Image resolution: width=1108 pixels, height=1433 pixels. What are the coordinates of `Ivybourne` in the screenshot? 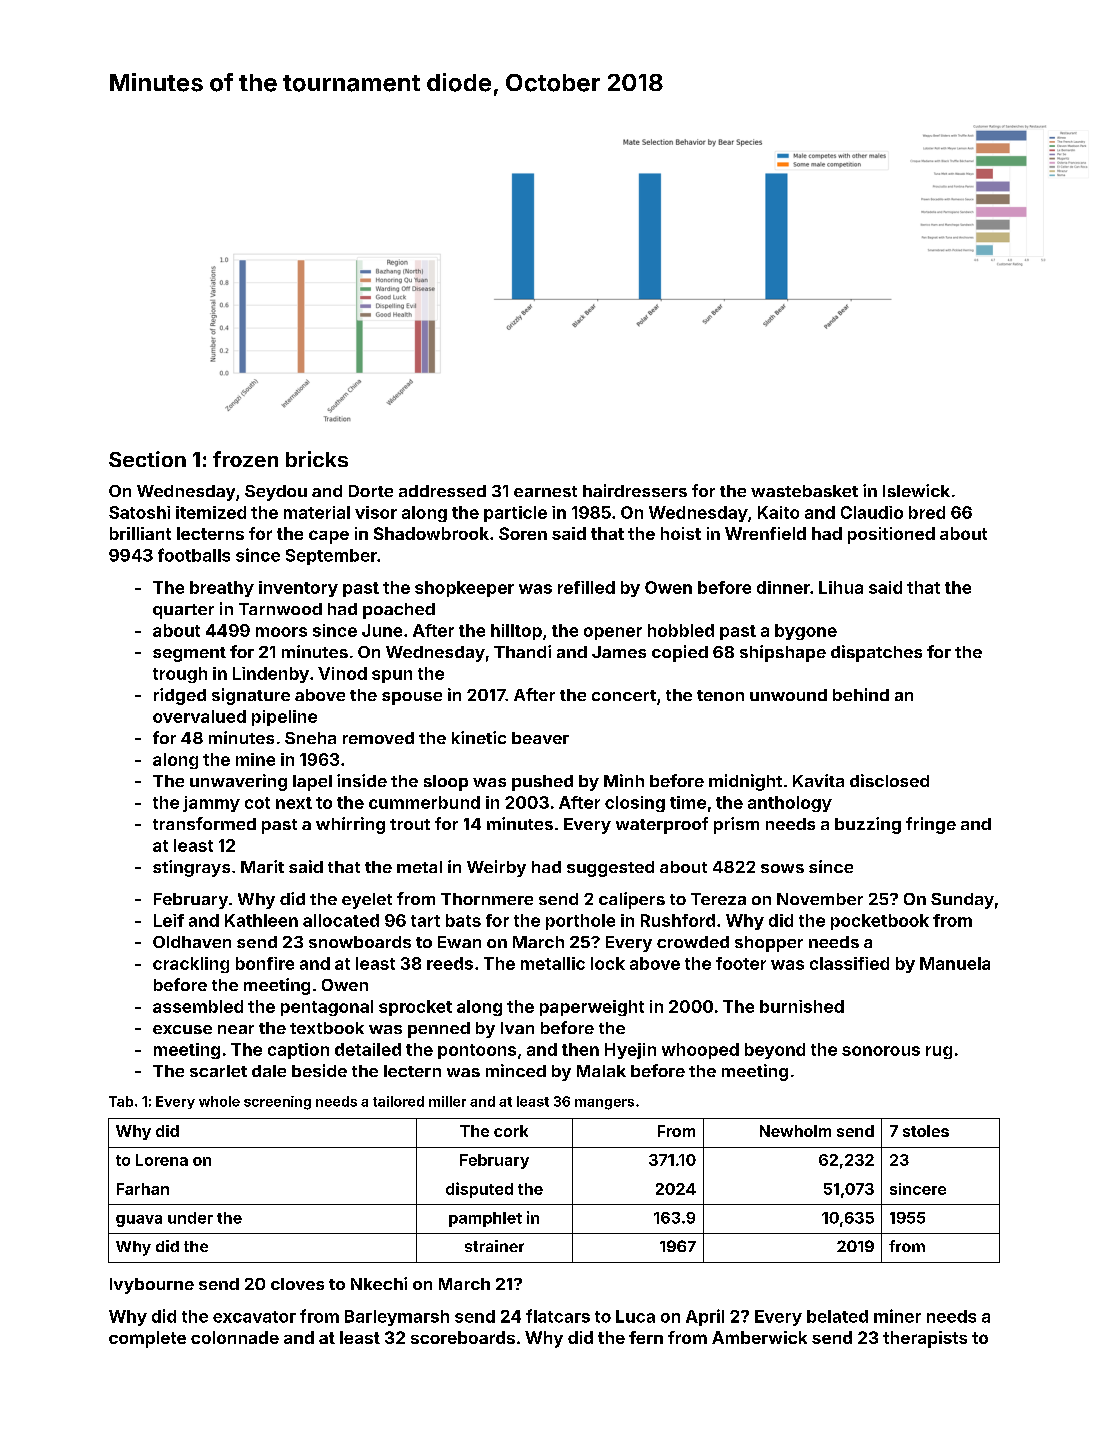 It's located at (152, 1286).
